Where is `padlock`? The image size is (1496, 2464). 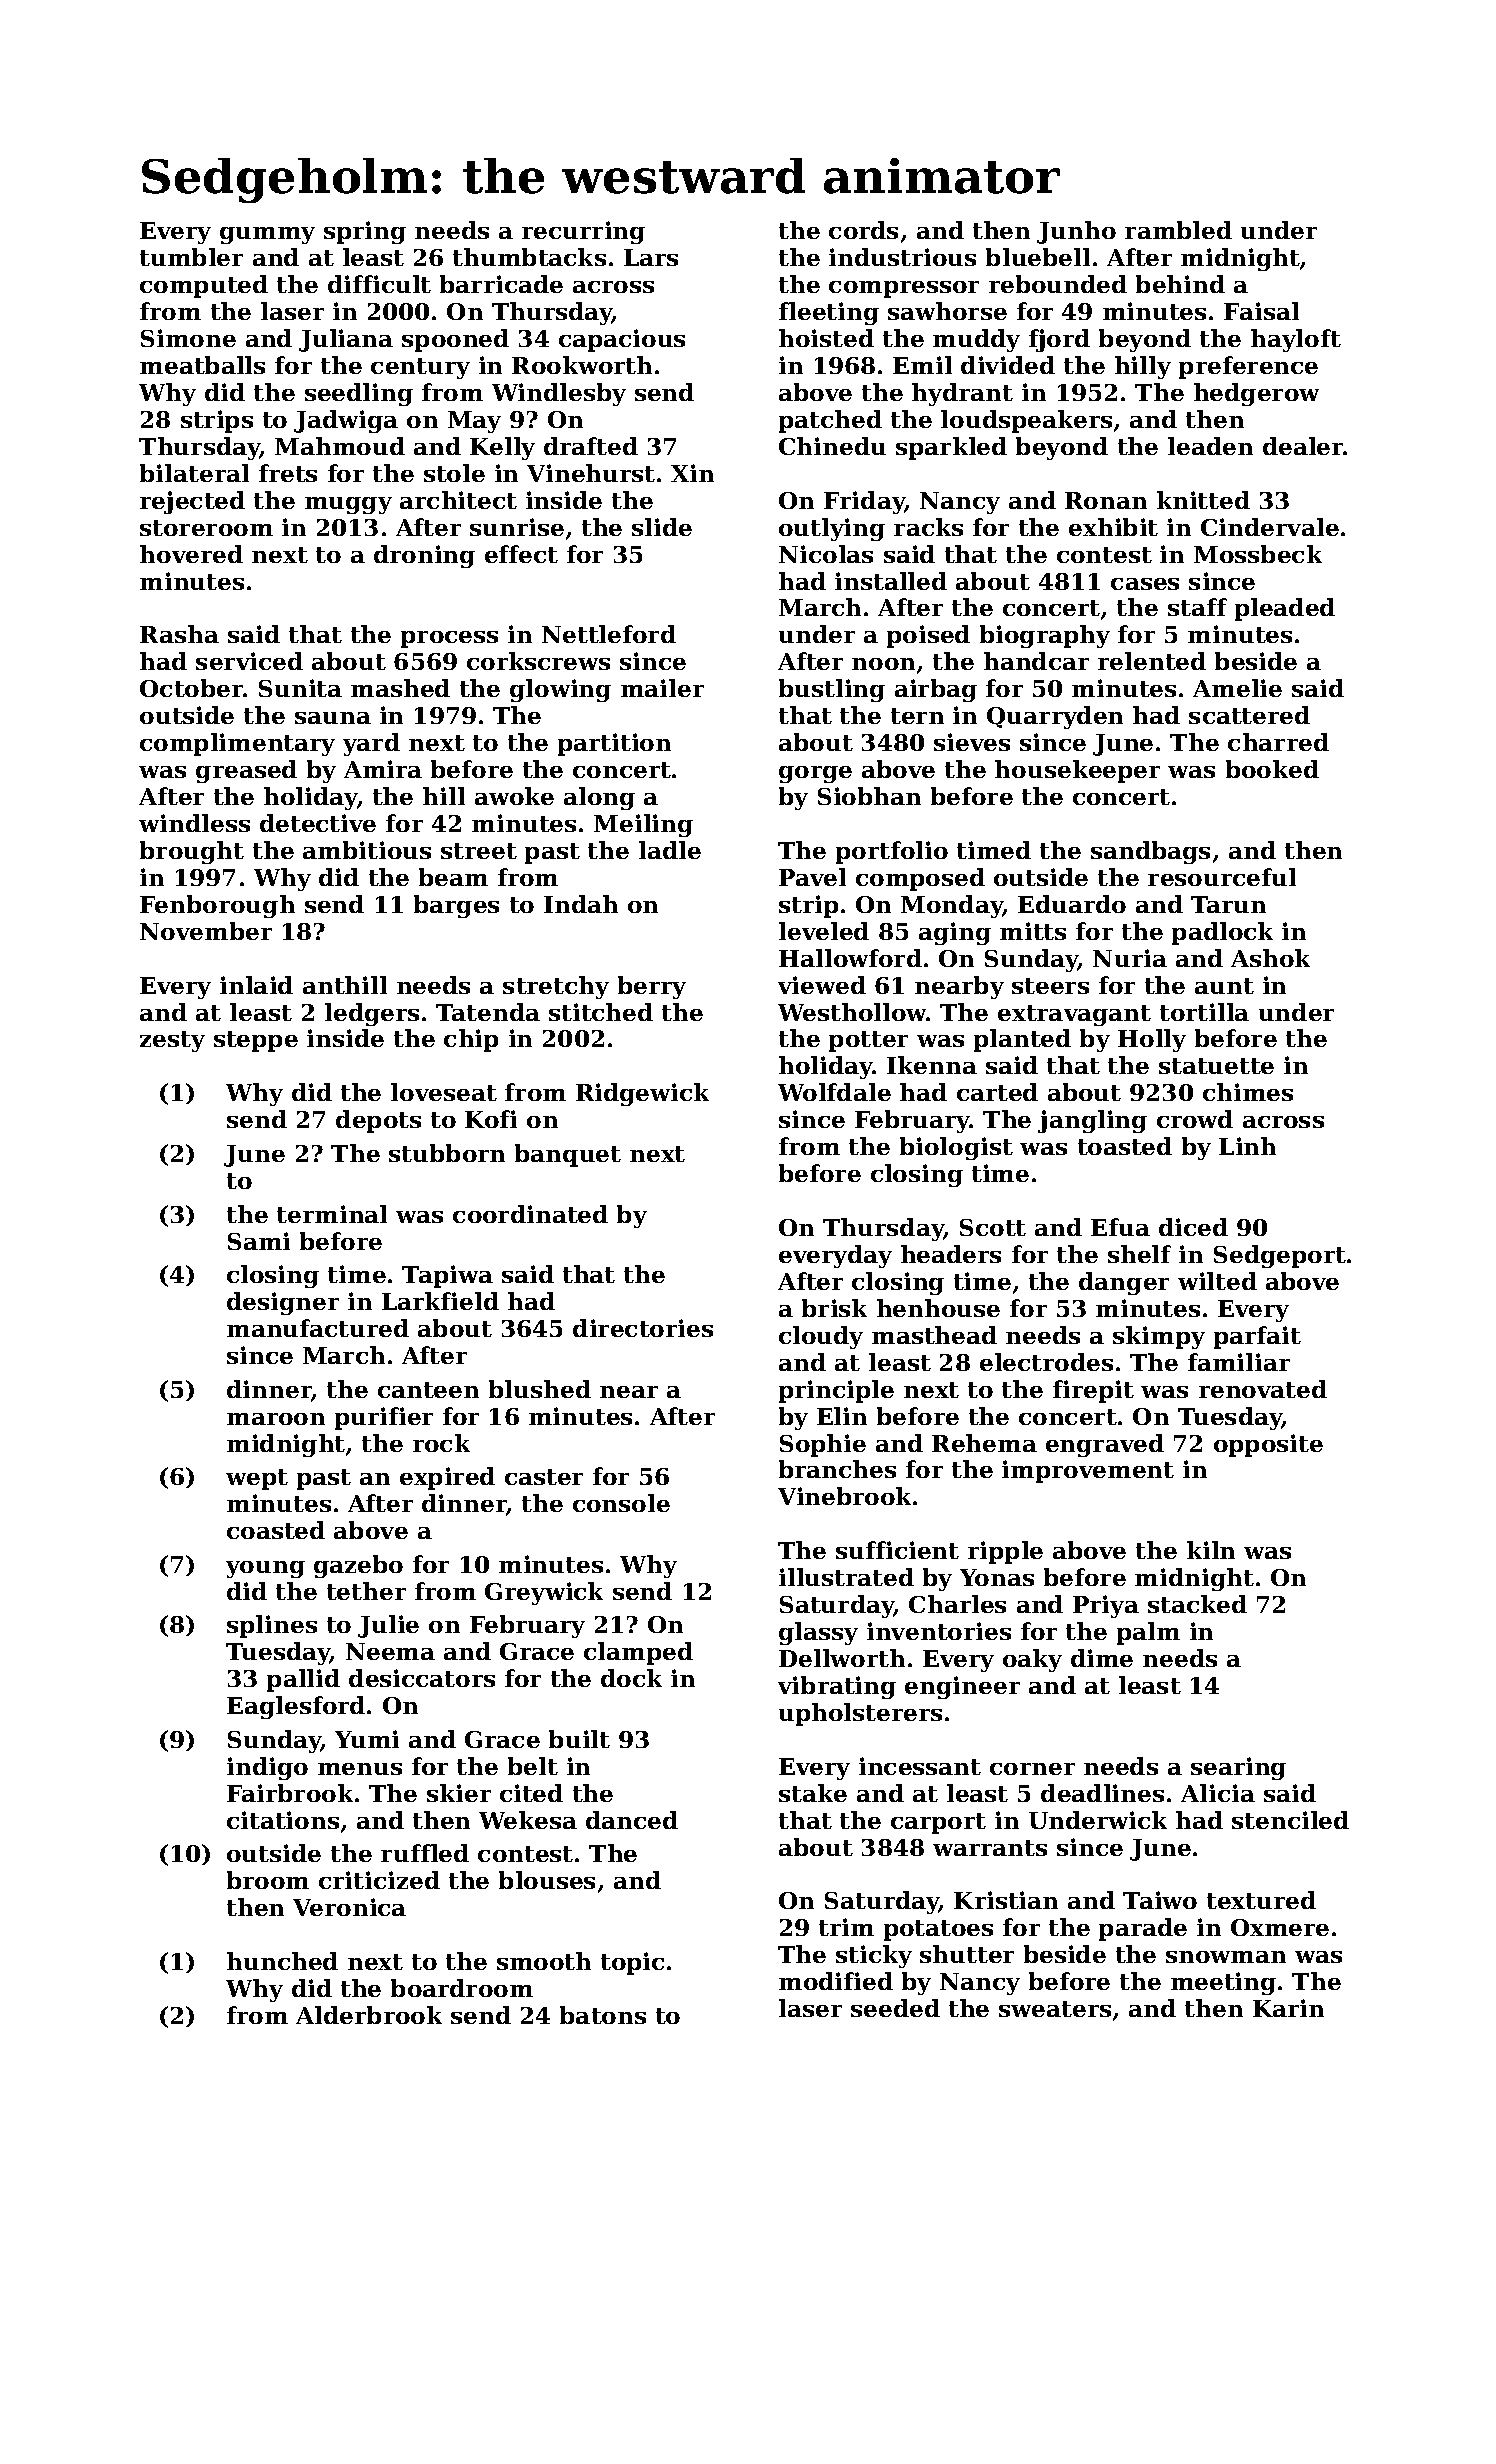 padlock is located at coordinates (1222, 933).
